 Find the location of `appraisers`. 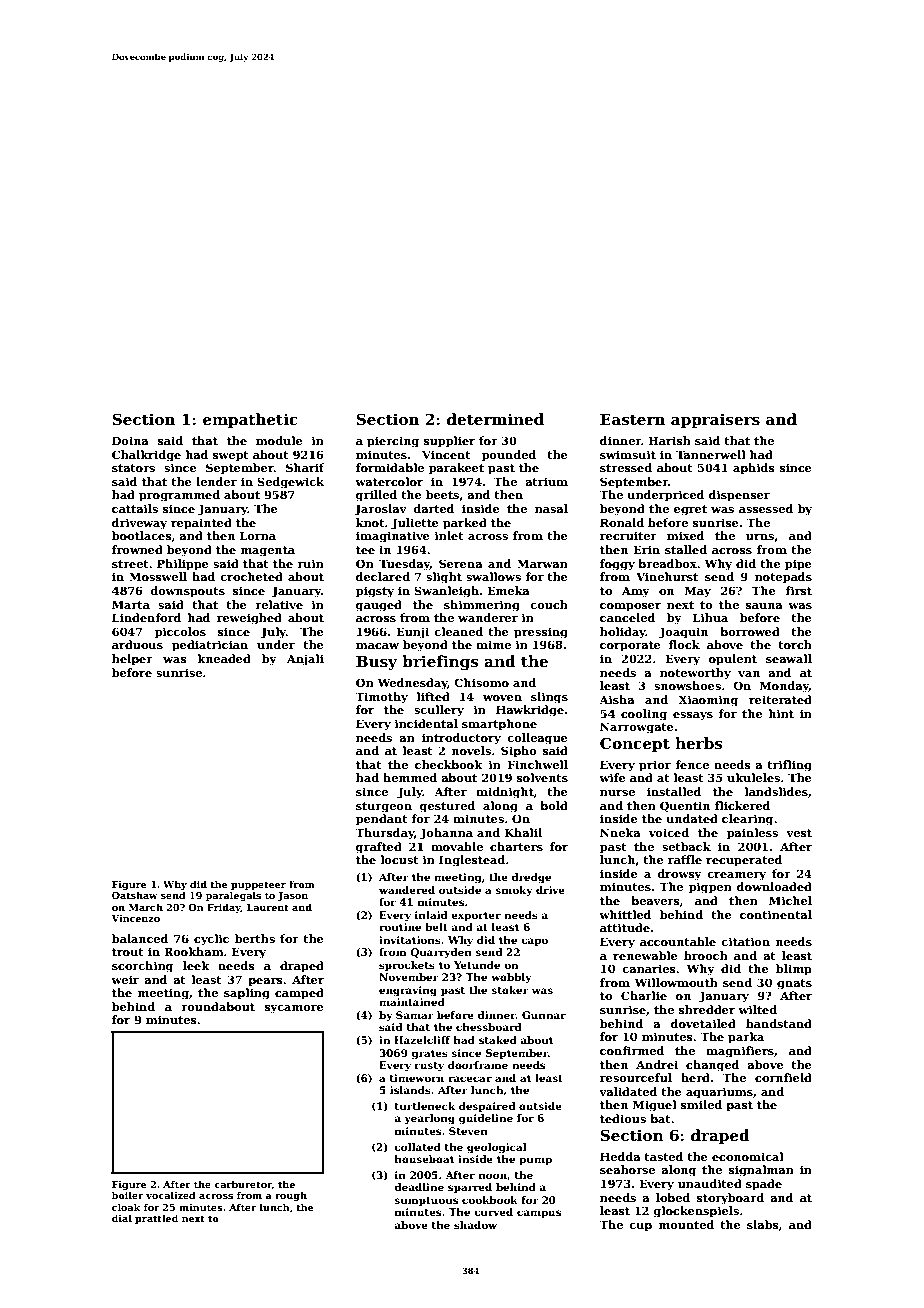

appraisers is located at coordinates (715, 420).
